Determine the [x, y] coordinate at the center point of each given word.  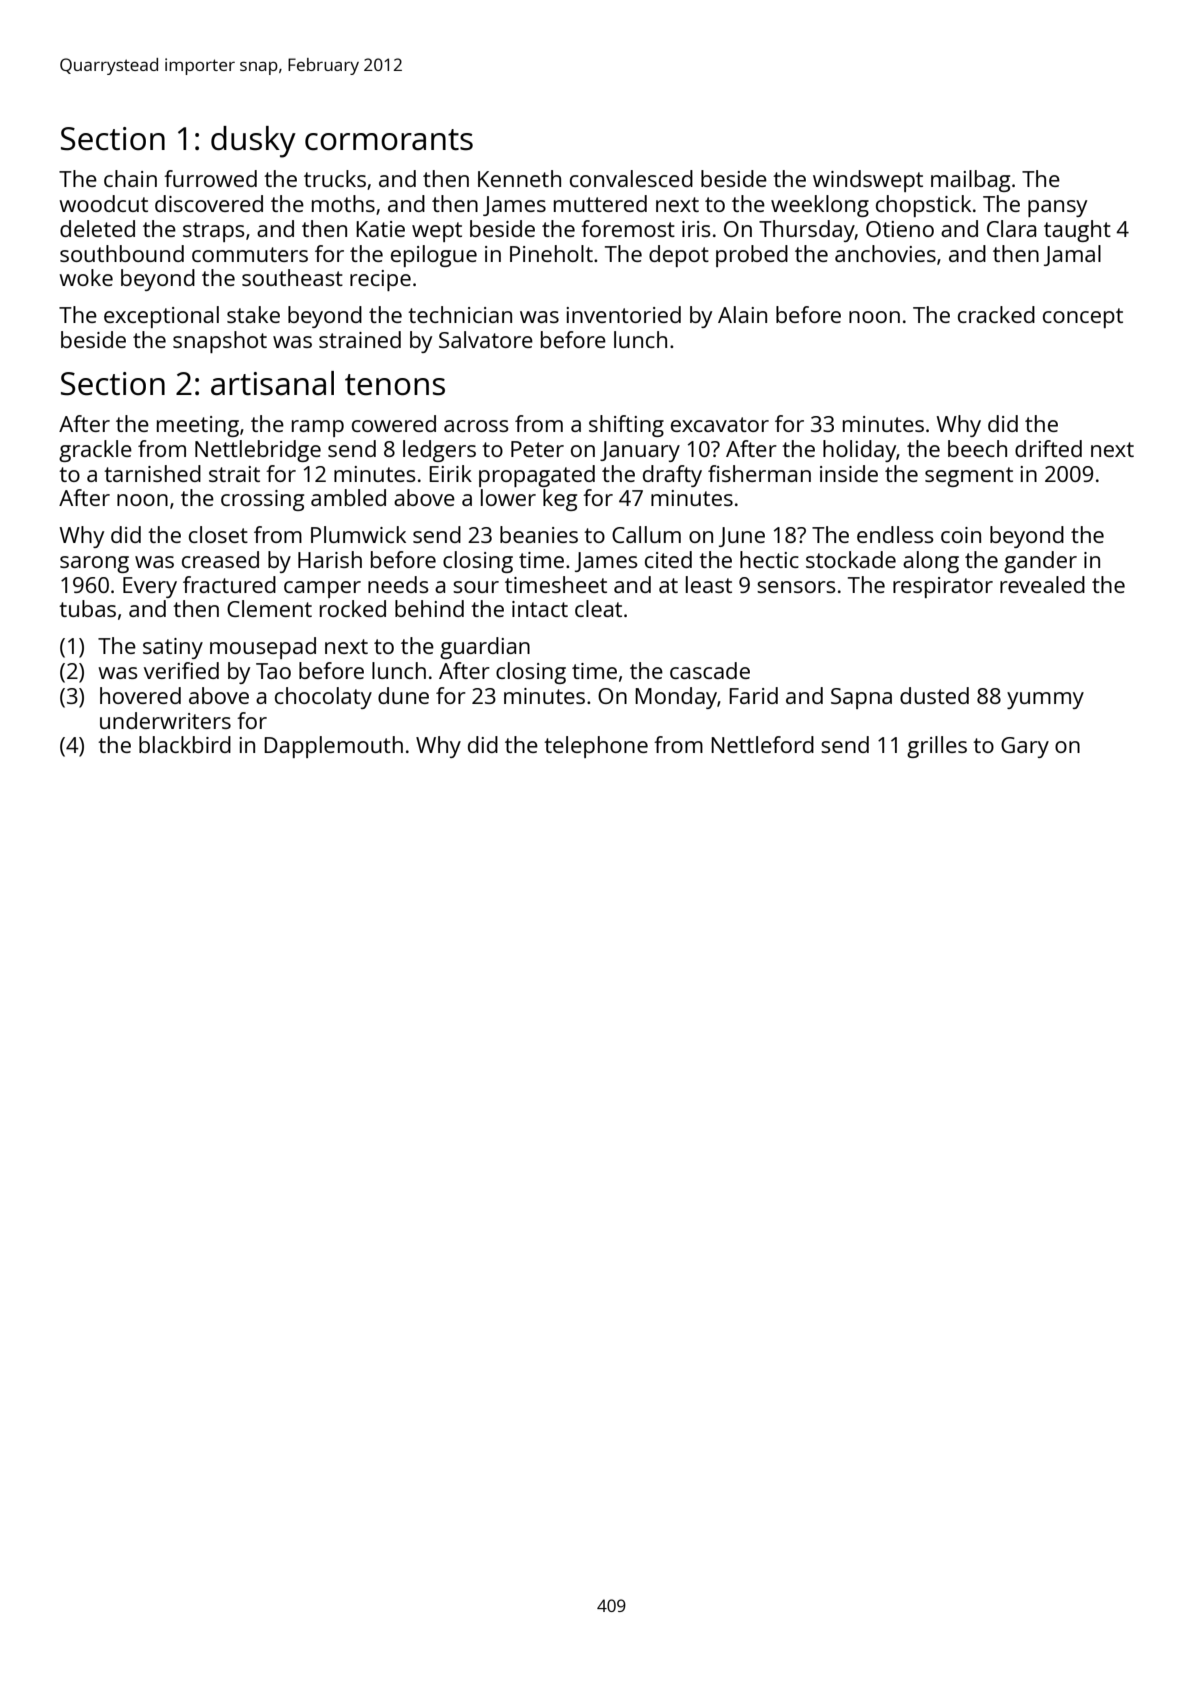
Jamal [1072, 255]
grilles [937, 747]
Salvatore [486, 339]
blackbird [185, 744]
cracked [996, 314]
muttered [600, 203]
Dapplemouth [333, 747]
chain [130, 178]
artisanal [272, 383]
